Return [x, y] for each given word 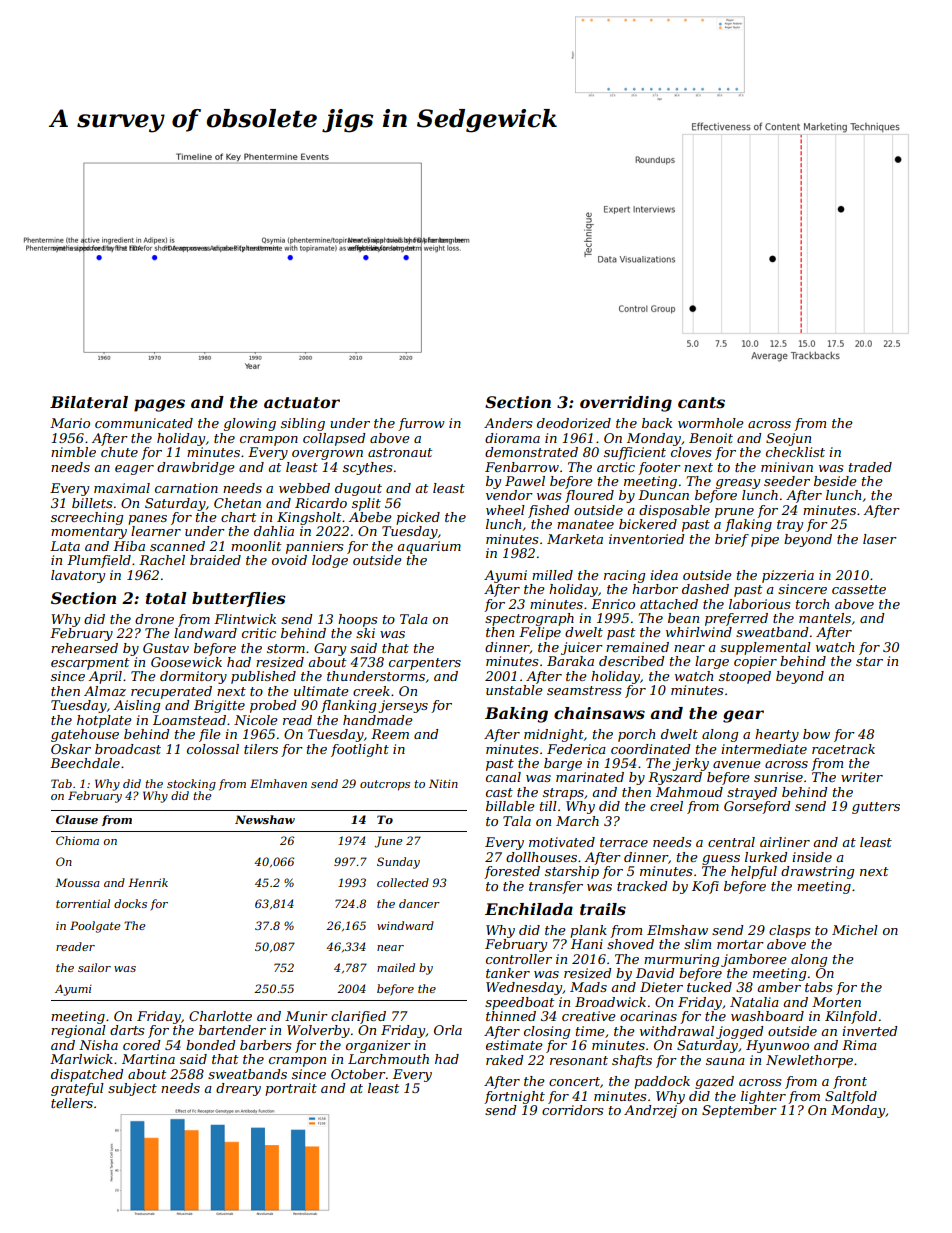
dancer [419, 903]
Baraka [570, 661]
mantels [825, 618]
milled [552, 575]
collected [403, 882]
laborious [759, 604]
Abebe [370, 517]
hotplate [104, 721]
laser [880, 539]
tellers [72, 1103]
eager [134, 470]
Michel [855, 930]
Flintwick [245, 619]
